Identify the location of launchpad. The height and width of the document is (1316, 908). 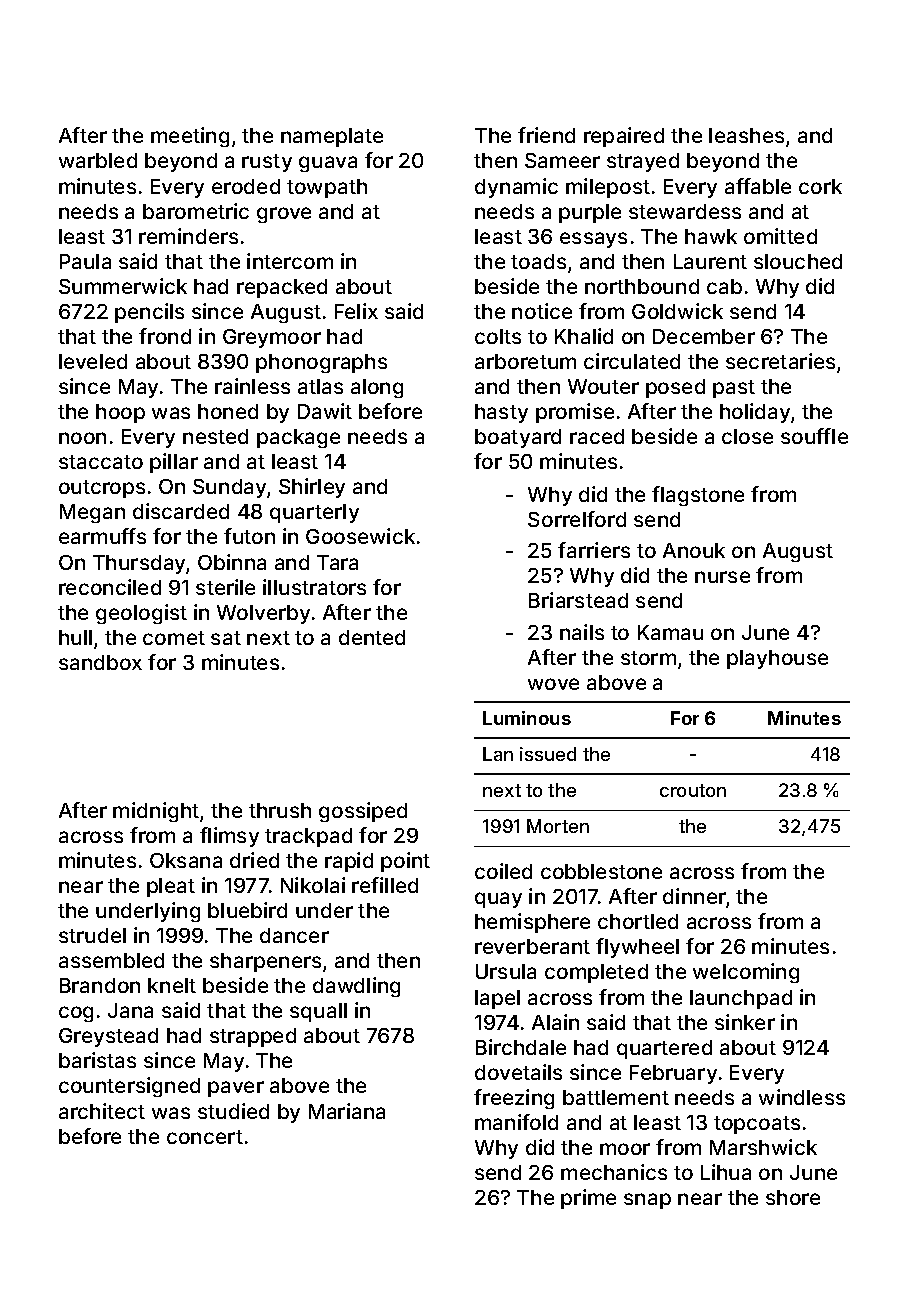
(741, 999).
